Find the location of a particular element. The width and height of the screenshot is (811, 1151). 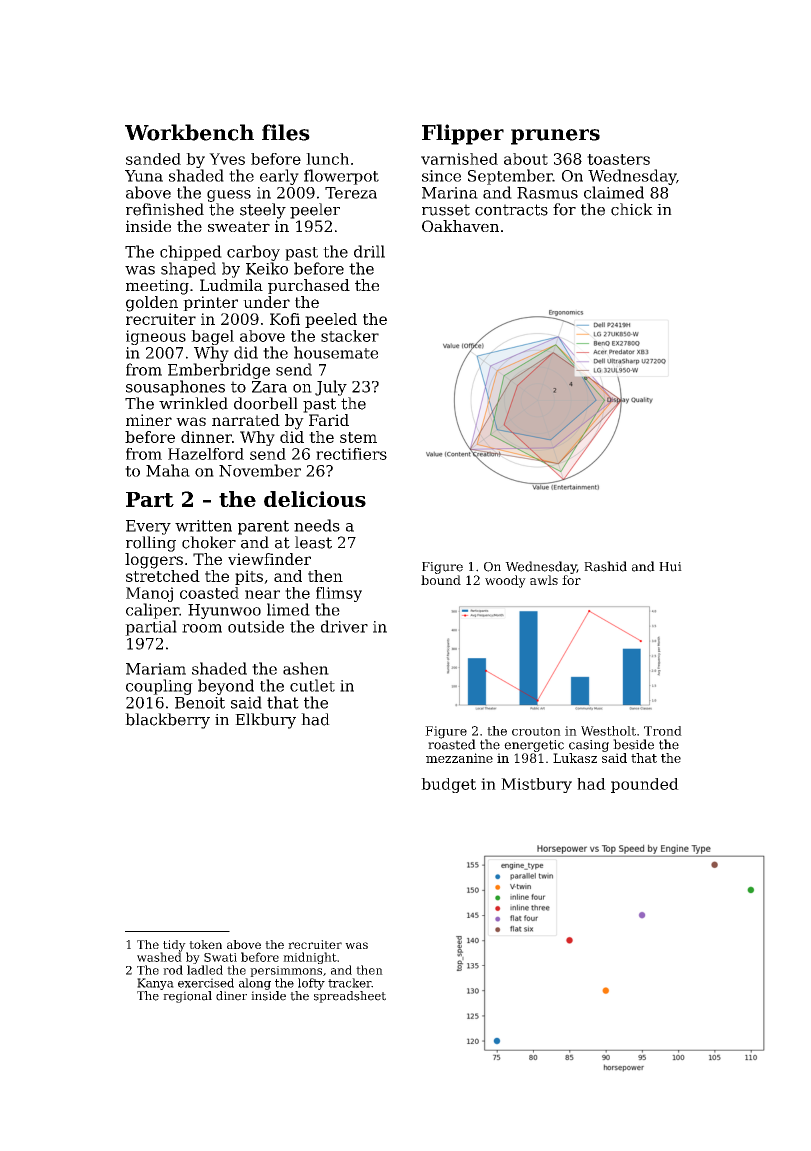

token is located at coordinates (205, 944).
